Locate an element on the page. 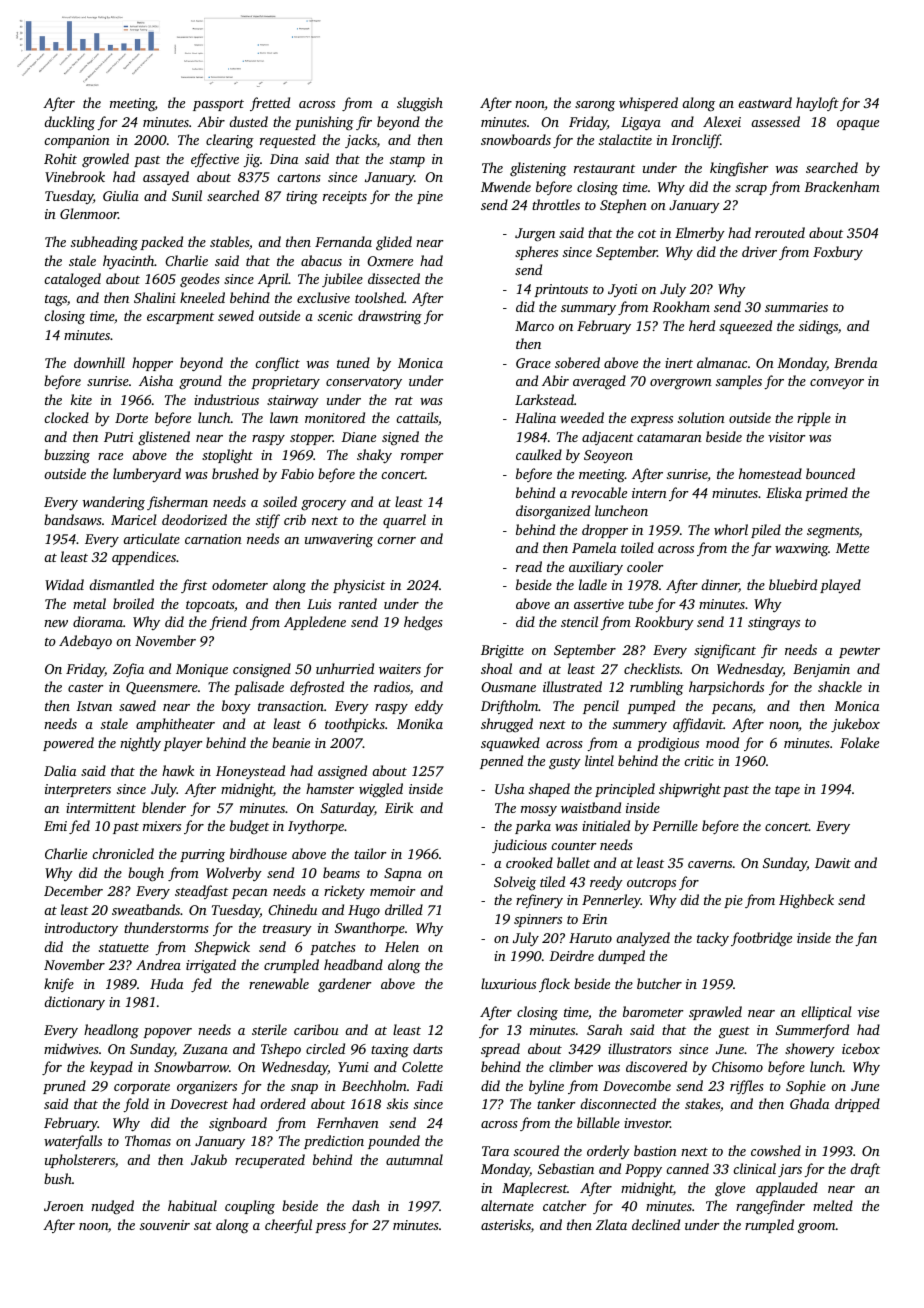 The height and width of the image is (1308, 924). stamp is located at coordinates (407, 161).
